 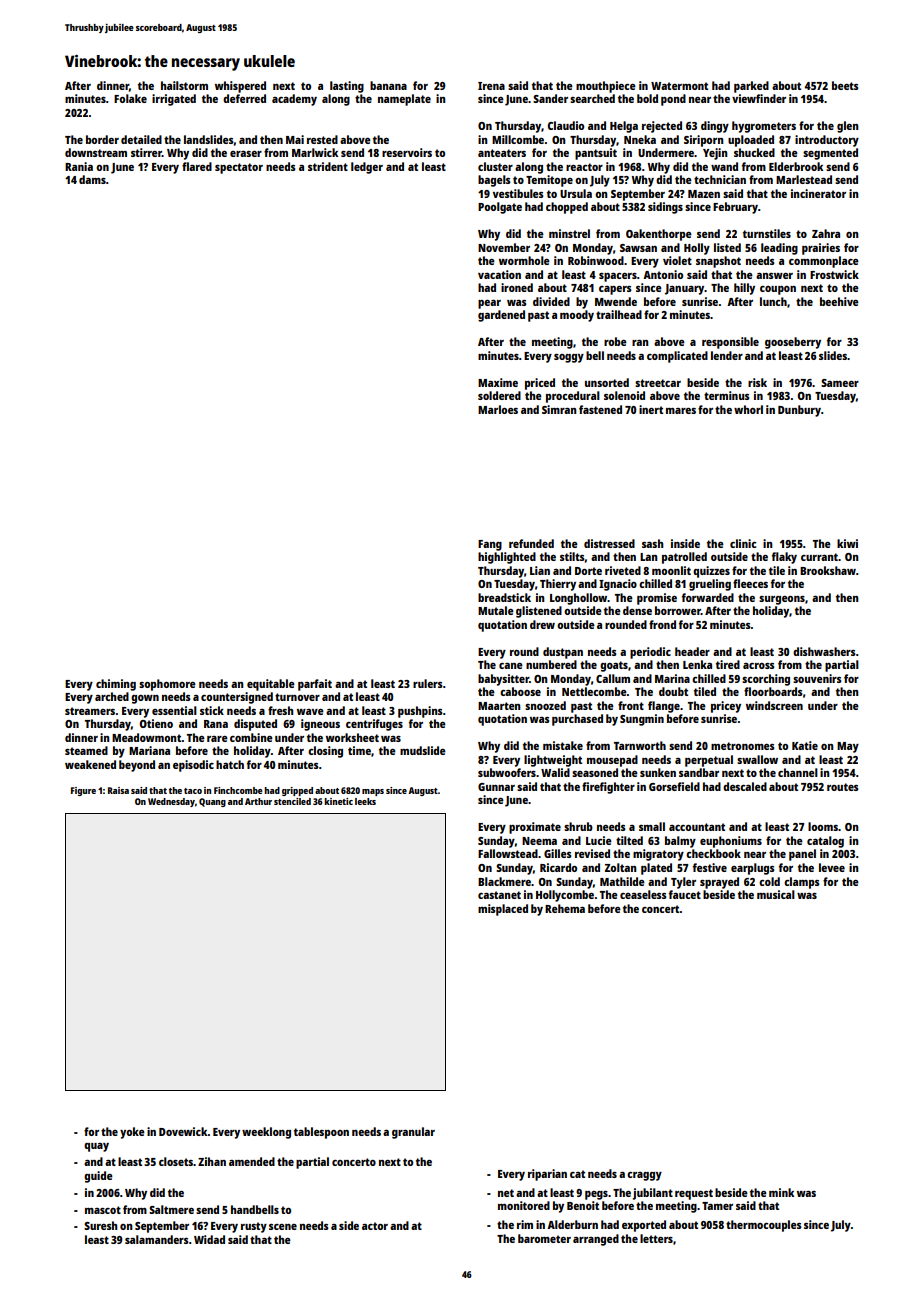 What do you see at coordinates (167, 685) in the document?
I see `sophomore` at bounding box center [167, 685].
